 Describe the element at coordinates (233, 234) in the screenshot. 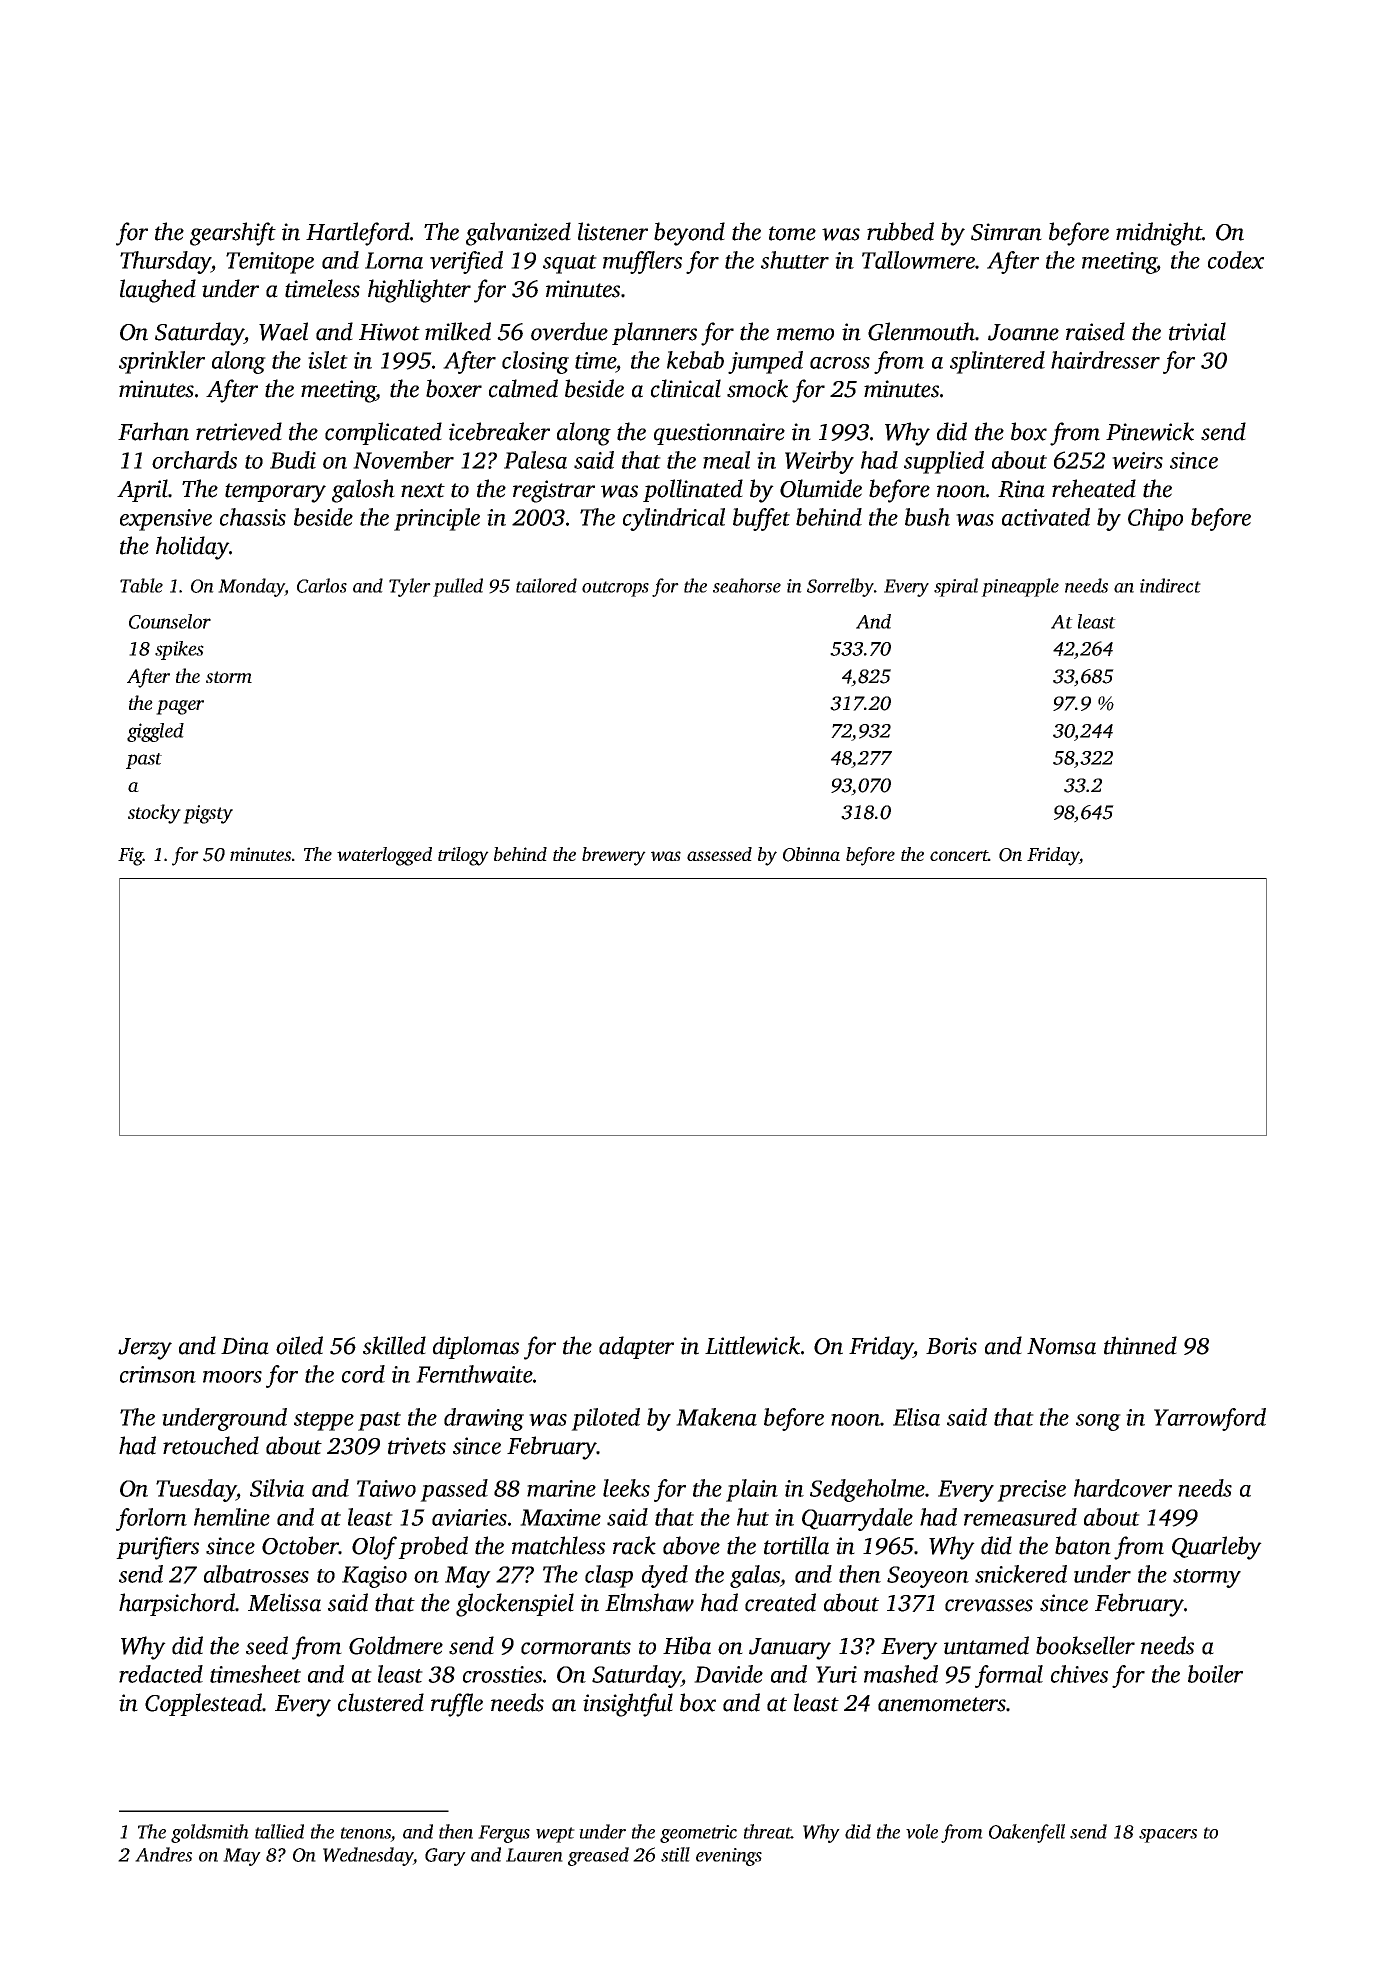

I see `gearshift` at that location.
